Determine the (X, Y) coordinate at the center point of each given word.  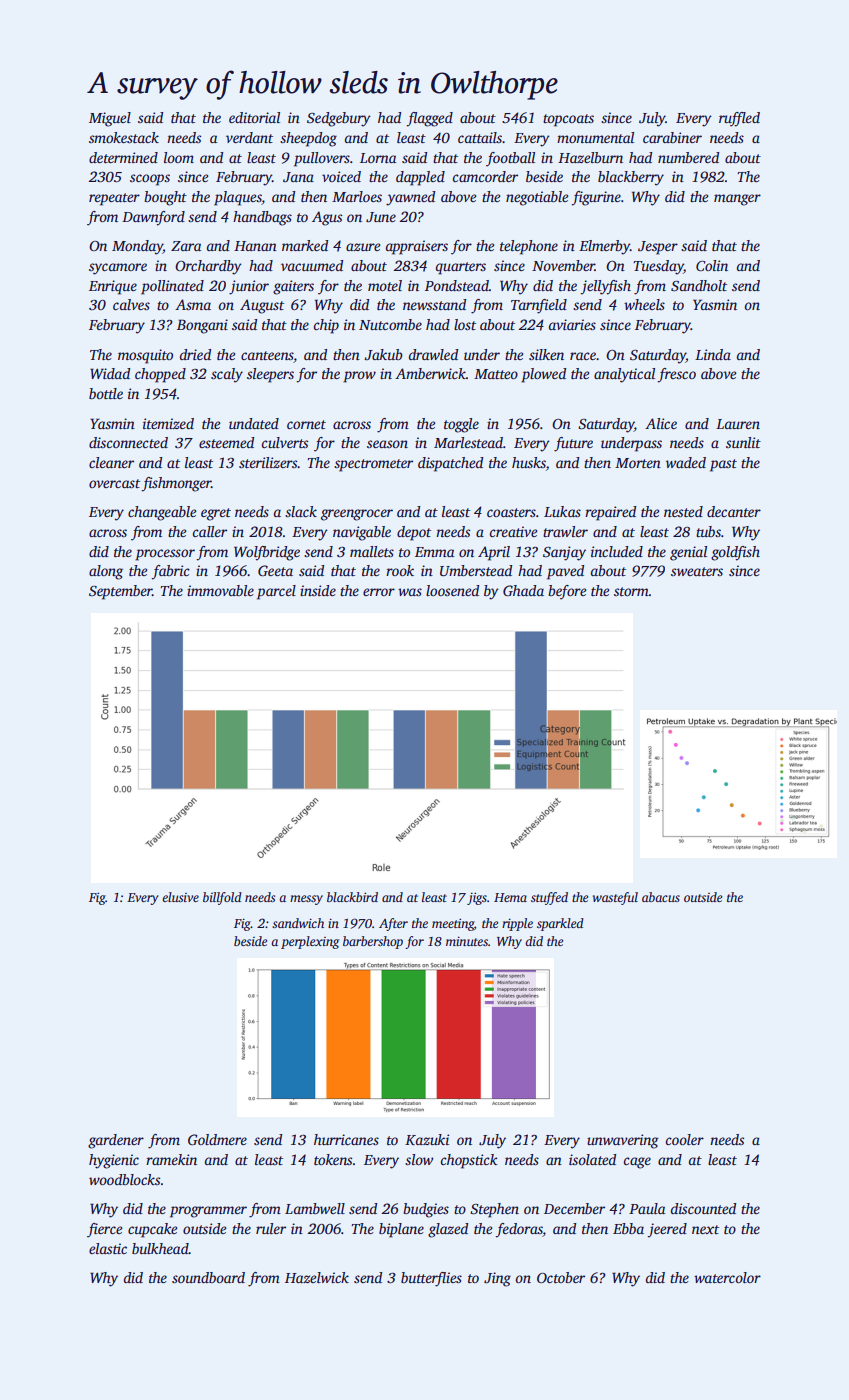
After (393, 924)
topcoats (568, 120)
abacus (661, 897)
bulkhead (160, 1248)
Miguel (110, 119)
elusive (180, 897)
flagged (429, 119)
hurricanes (346, 1139)
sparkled (560, 924)
